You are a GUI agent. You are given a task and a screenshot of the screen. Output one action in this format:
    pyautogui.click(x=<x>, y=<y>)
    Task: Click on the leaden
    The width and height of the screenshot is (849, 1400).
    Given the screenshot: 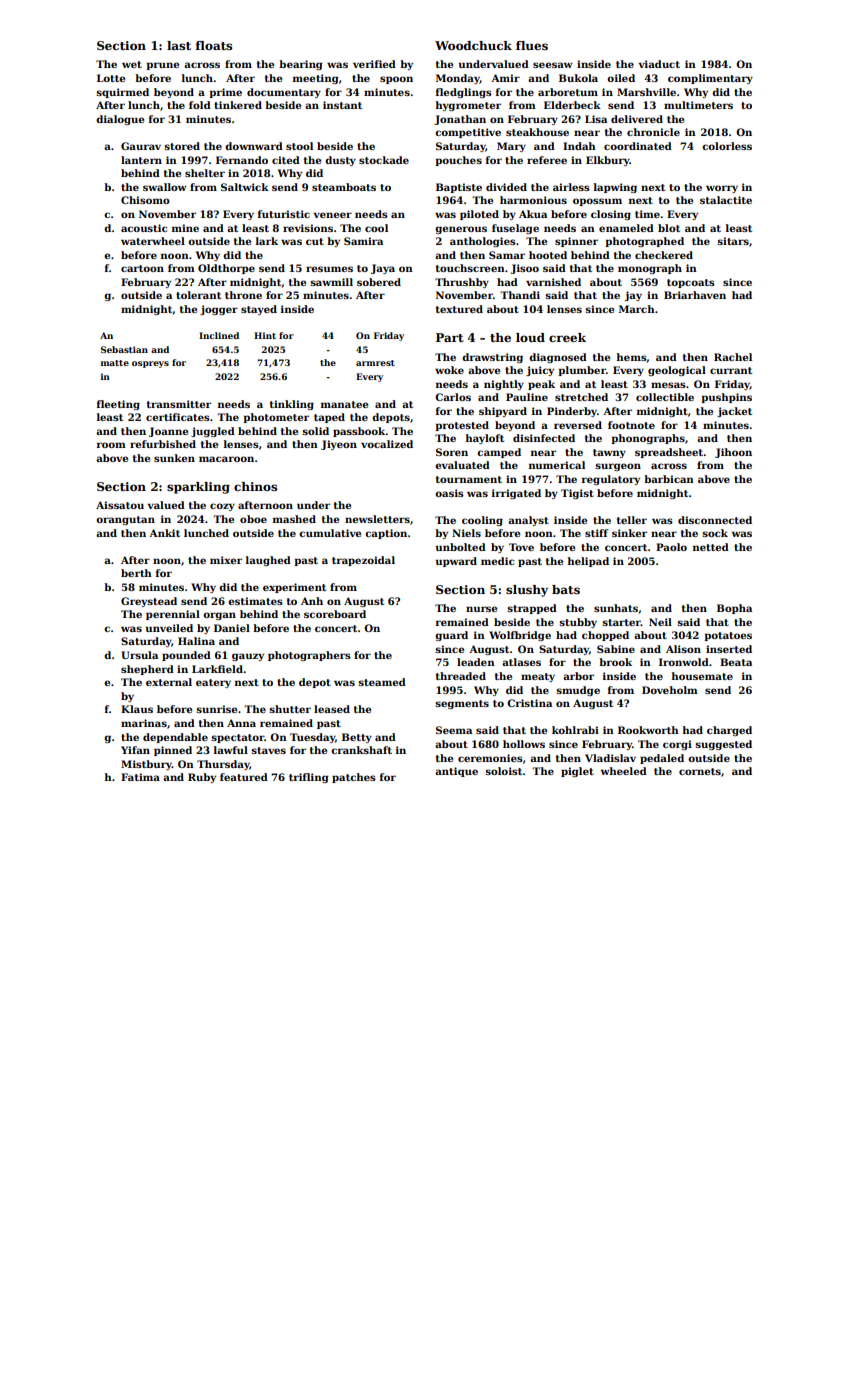 What is the action you would take?
    pyautogui.click(x=476, y=662)
